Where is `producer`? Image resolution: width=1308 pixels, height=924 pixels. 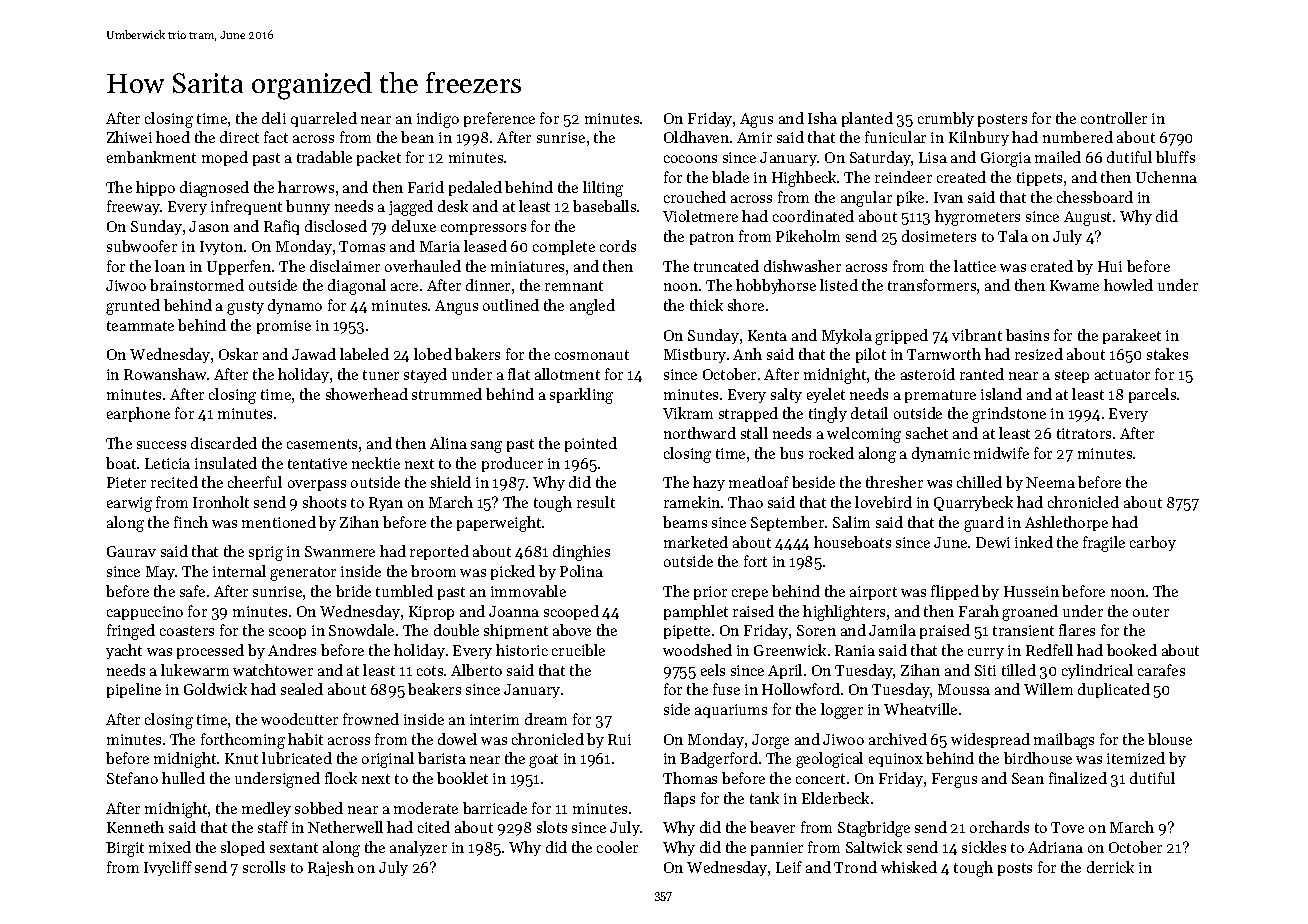
producer is located at coordinates (512, 464).
